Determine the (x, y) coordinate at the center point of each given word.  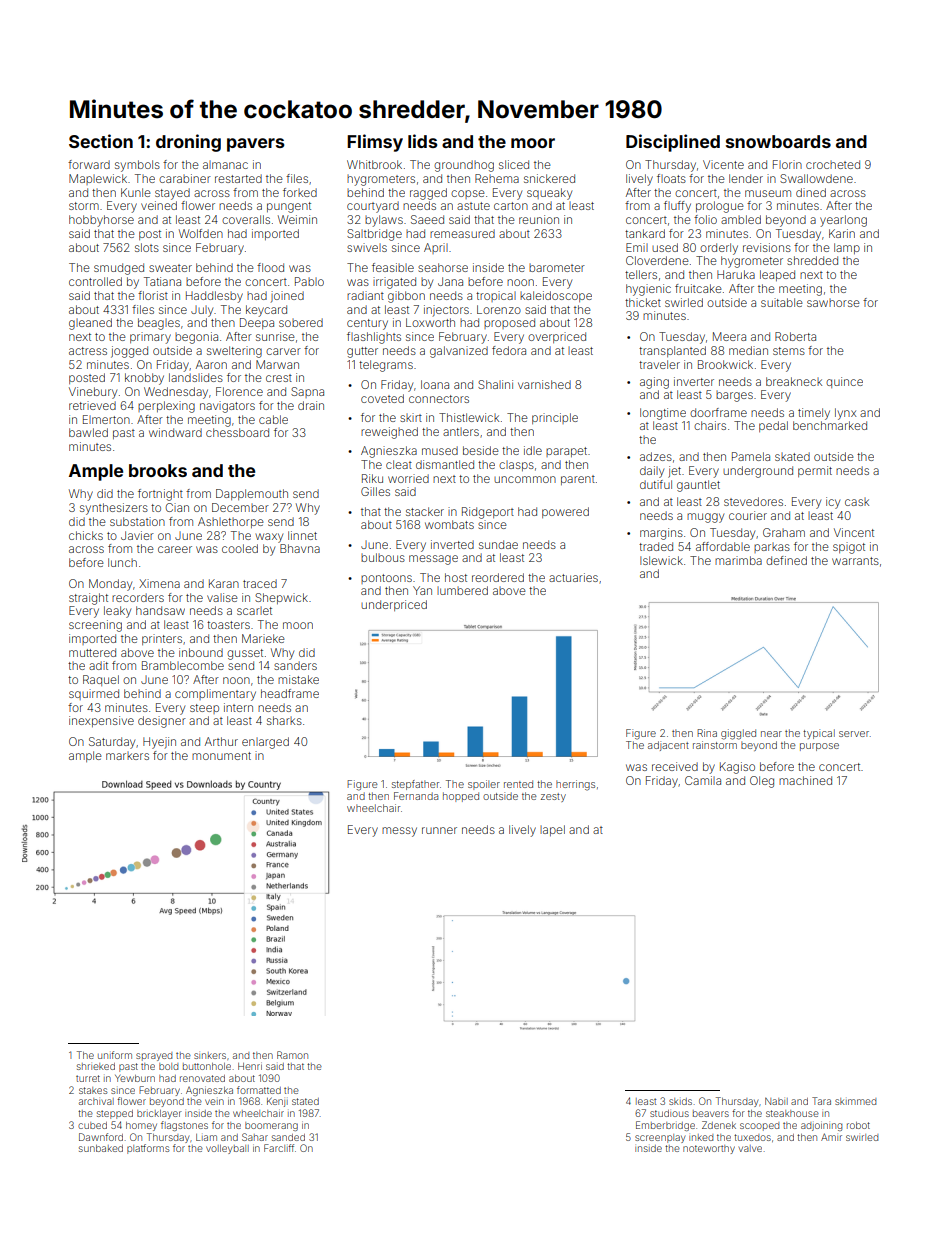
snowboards (778, 141)
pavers (255, 145)
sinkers (210, 1055)
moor (533, 143)
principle (555, 418)
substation (137, 521)
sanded (288, 1137)
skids (680, 1101)
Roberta (795, 336)
